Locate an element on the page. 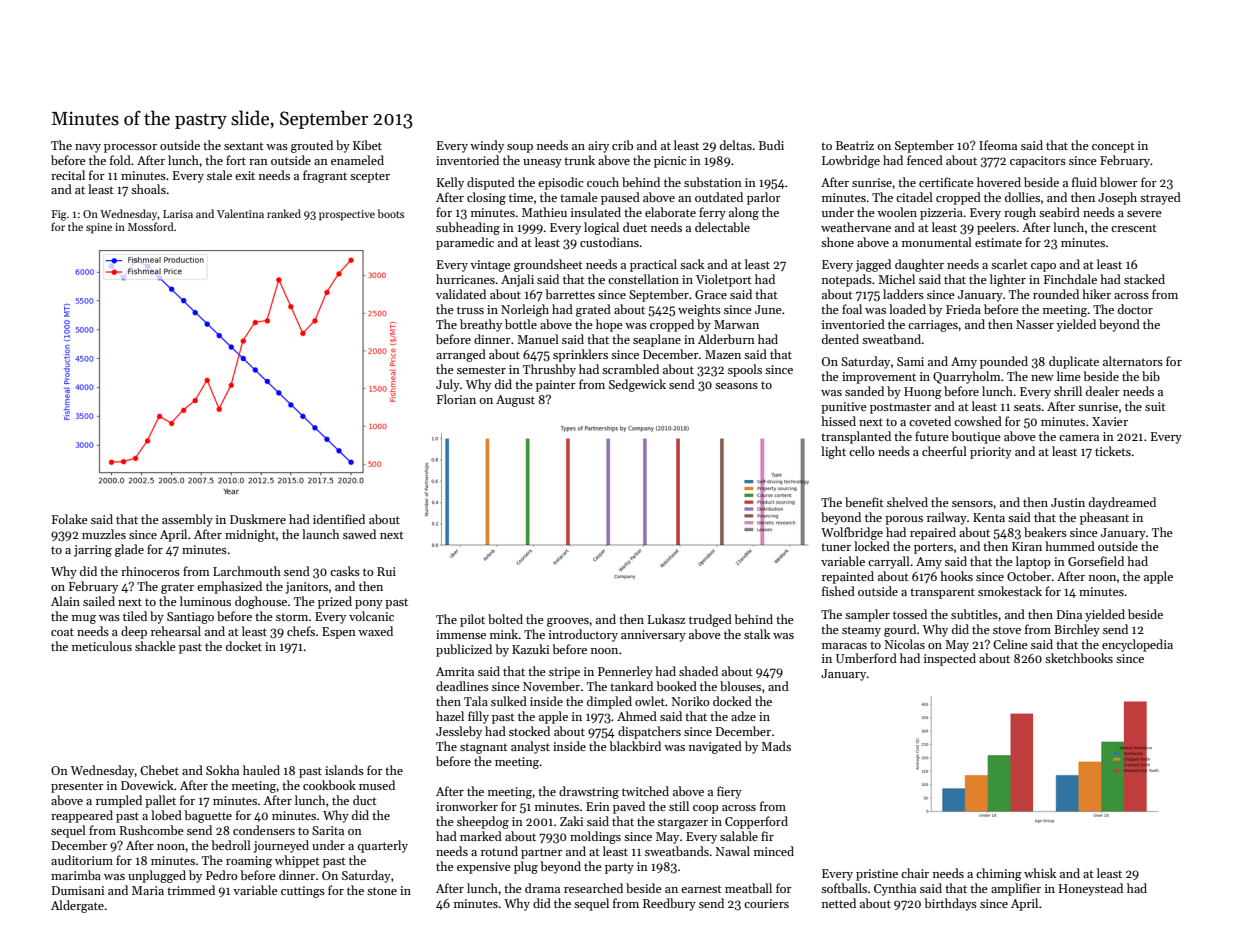 This document has height=952, width=1233. cuttings is located at coordinates (303, 892).
